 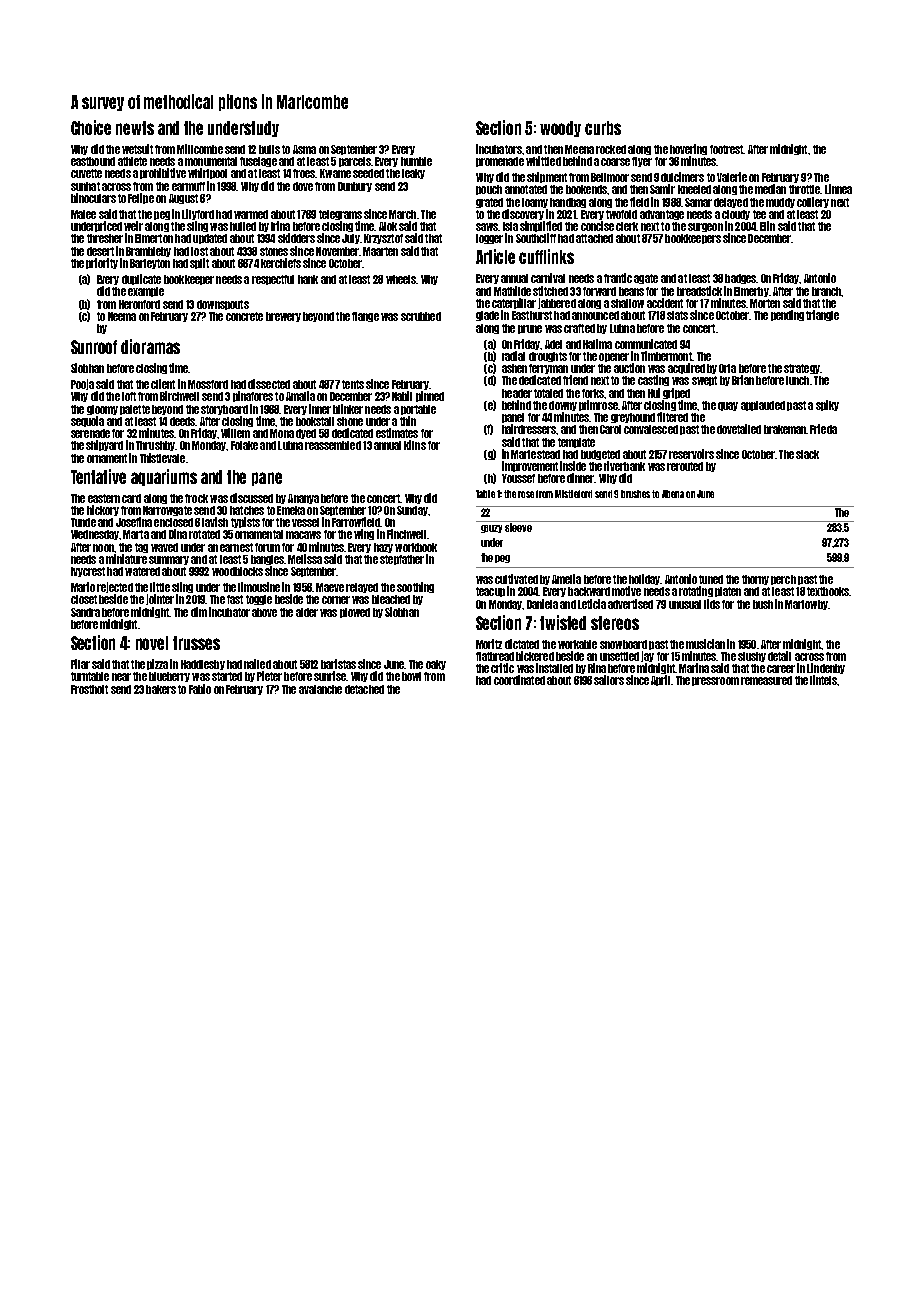 I want to click on footrest, so click(x=726, y=149).
